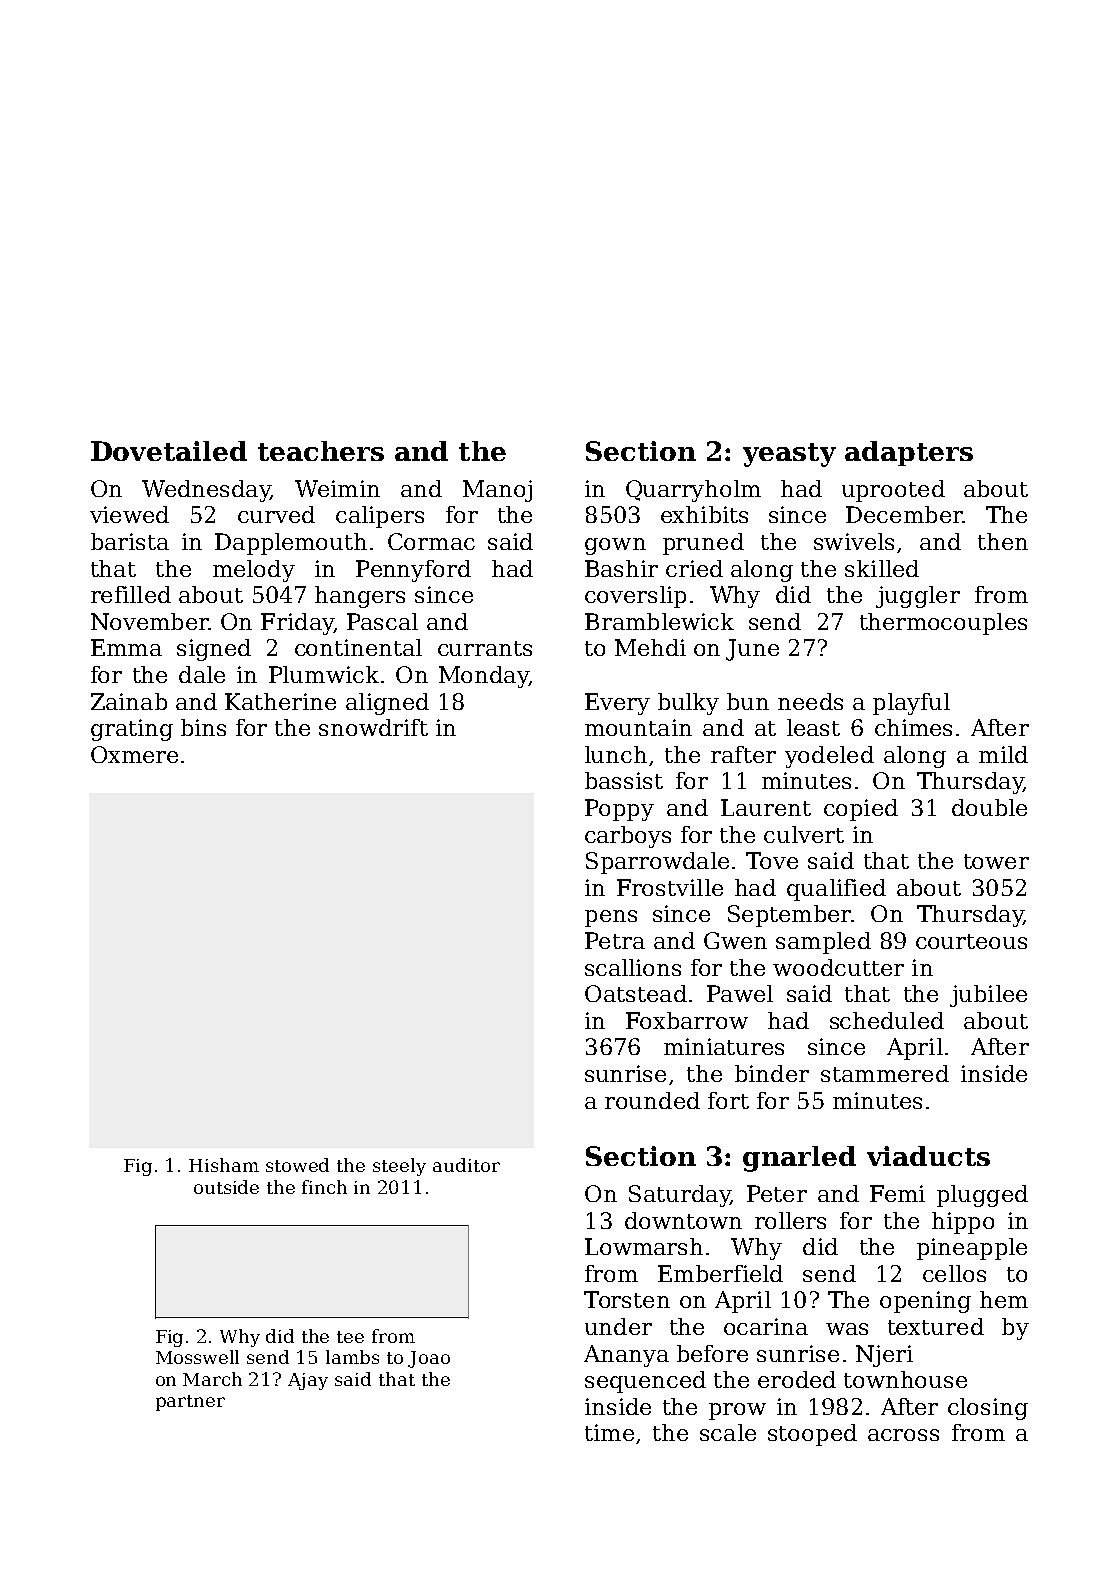 This screenshot has height=1581, width=1118. Describe the element at coordinates (190, 1403) in the screenshot. I see `partner` at that location.
